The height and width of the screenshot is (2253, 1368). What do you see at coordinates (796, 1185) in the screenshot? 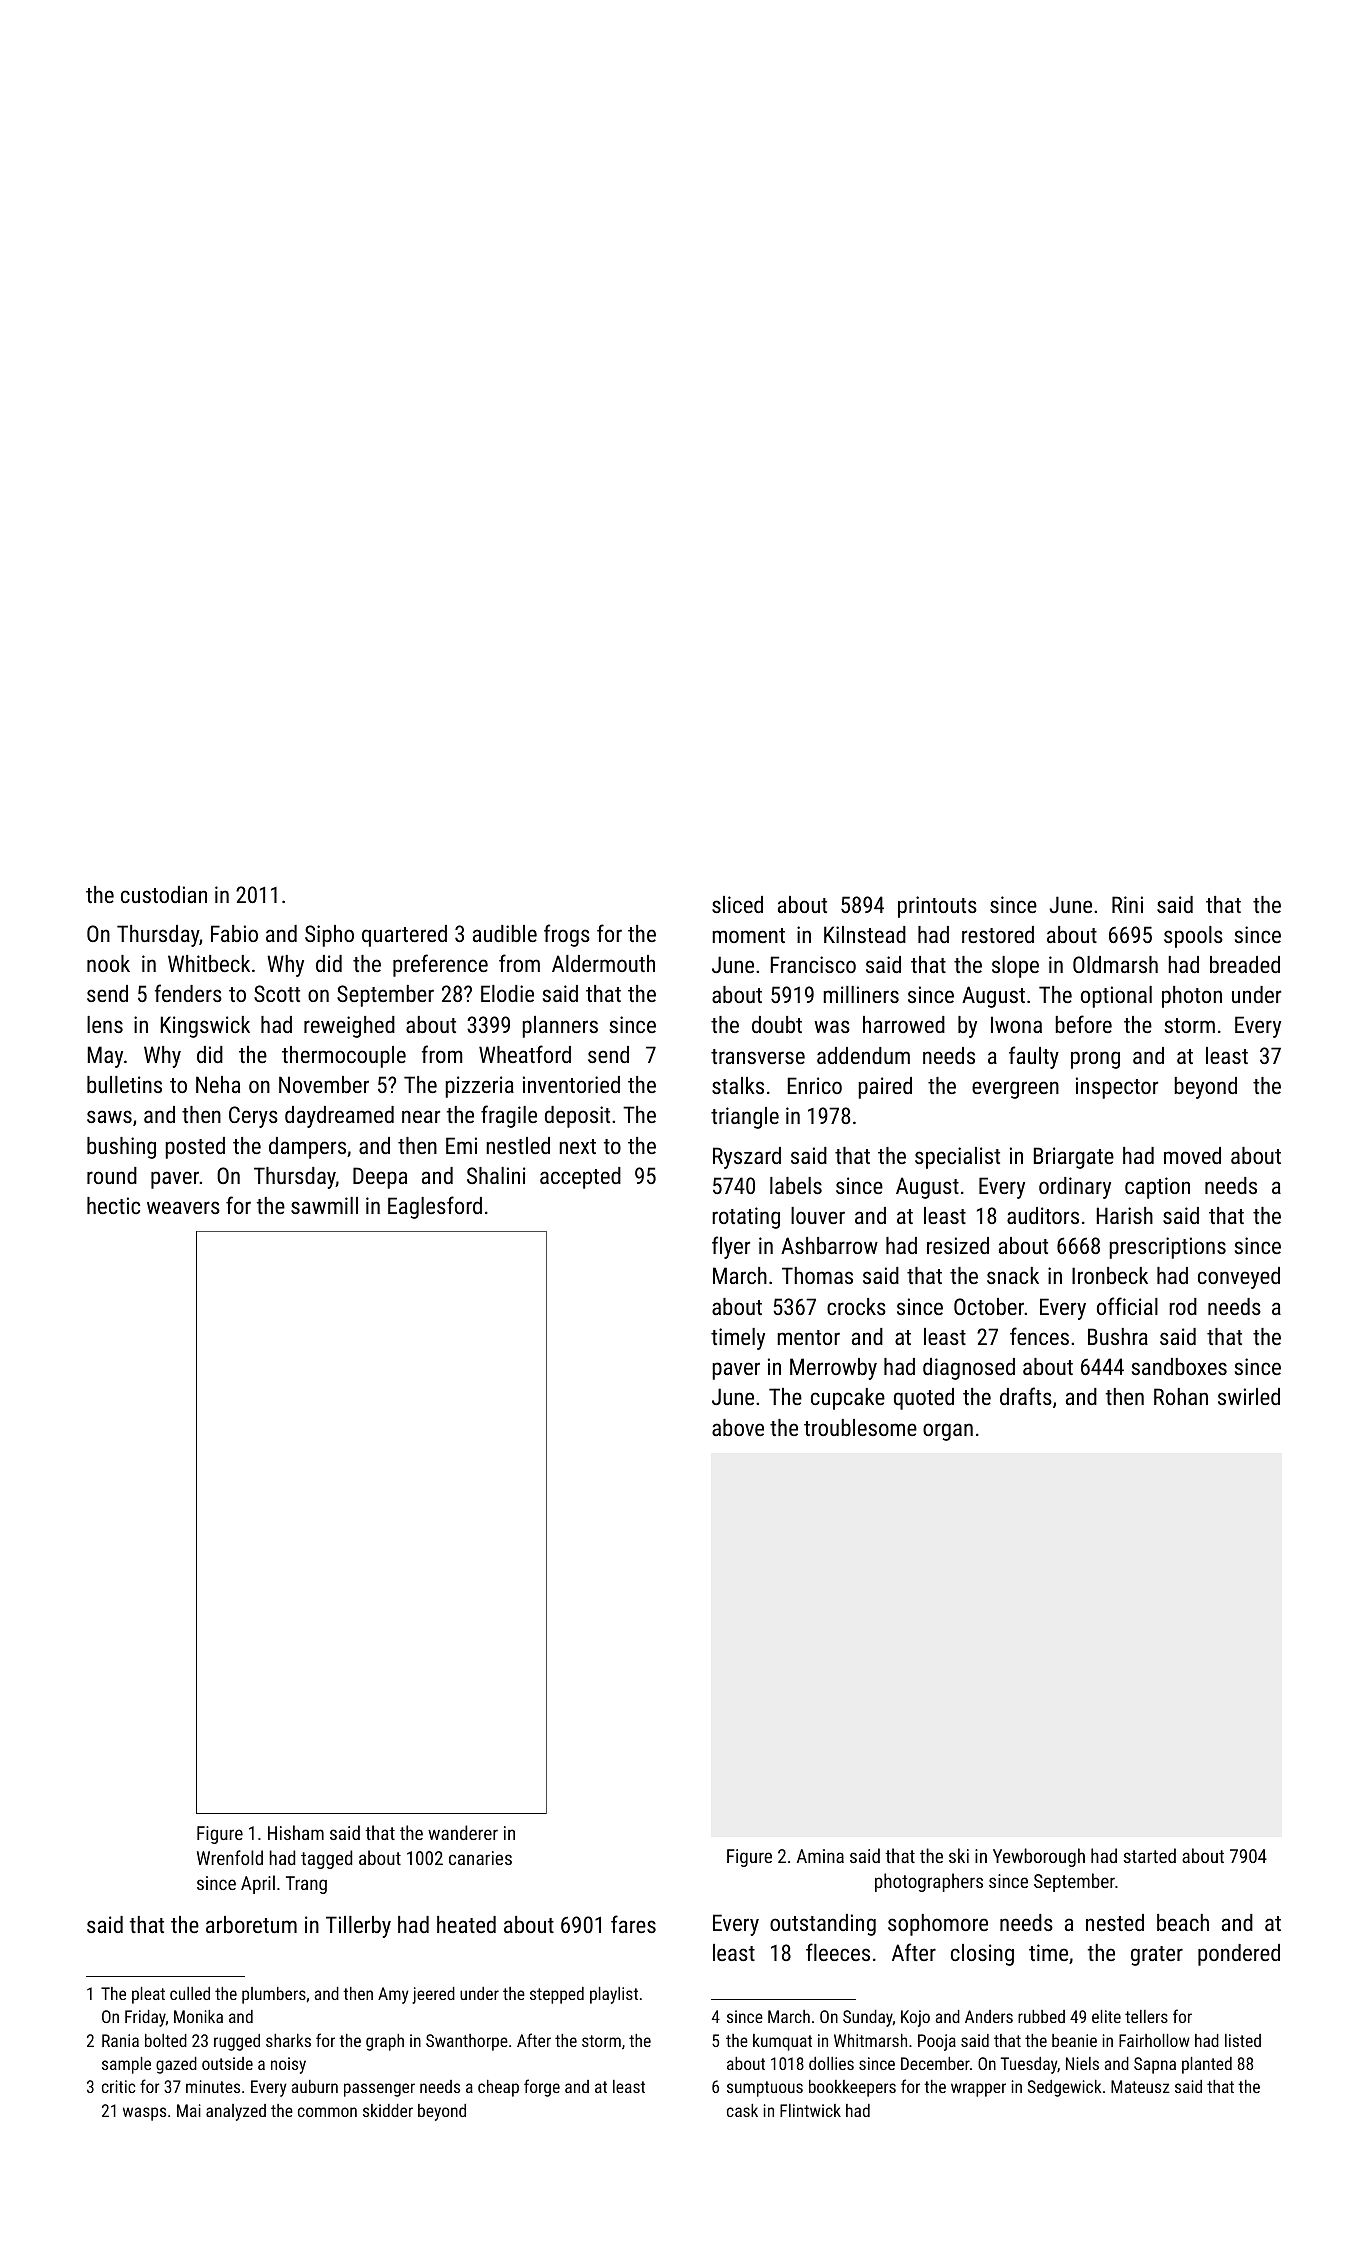
I see `labels` at bounding box center [796, 1185].
